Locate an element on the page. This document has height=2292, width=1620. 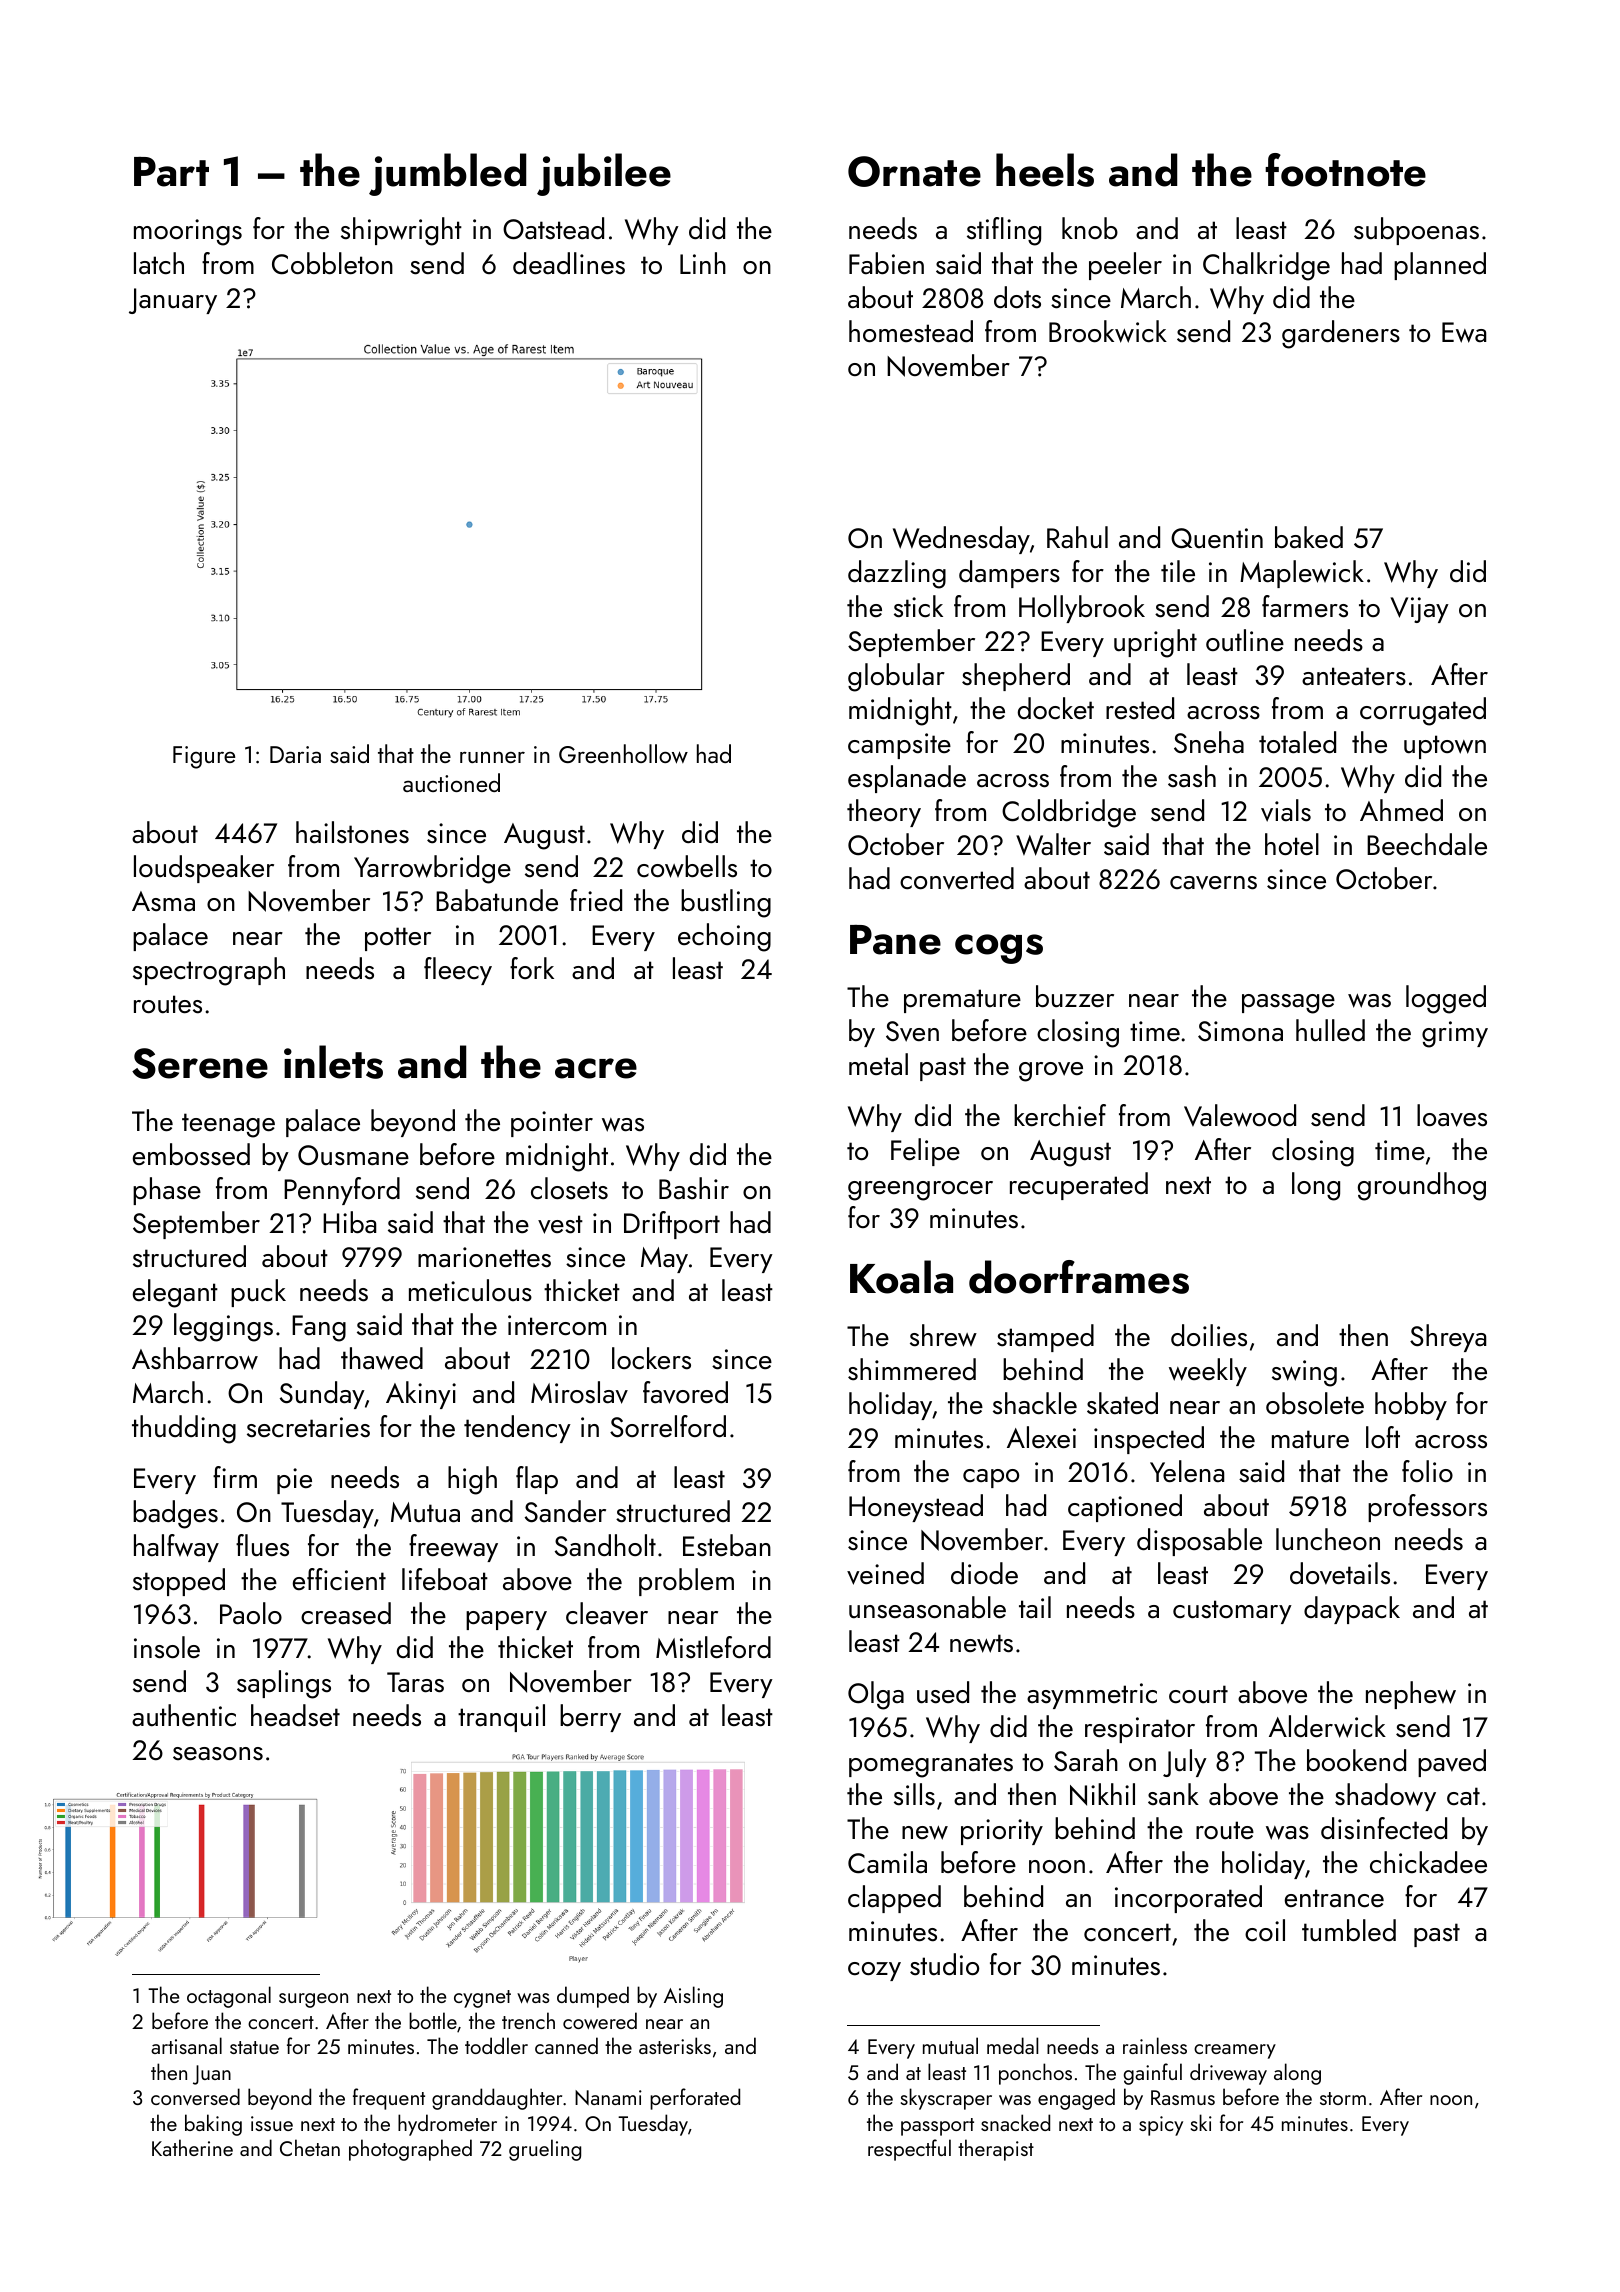
surgeon is located at coordinates (313, 2000).
